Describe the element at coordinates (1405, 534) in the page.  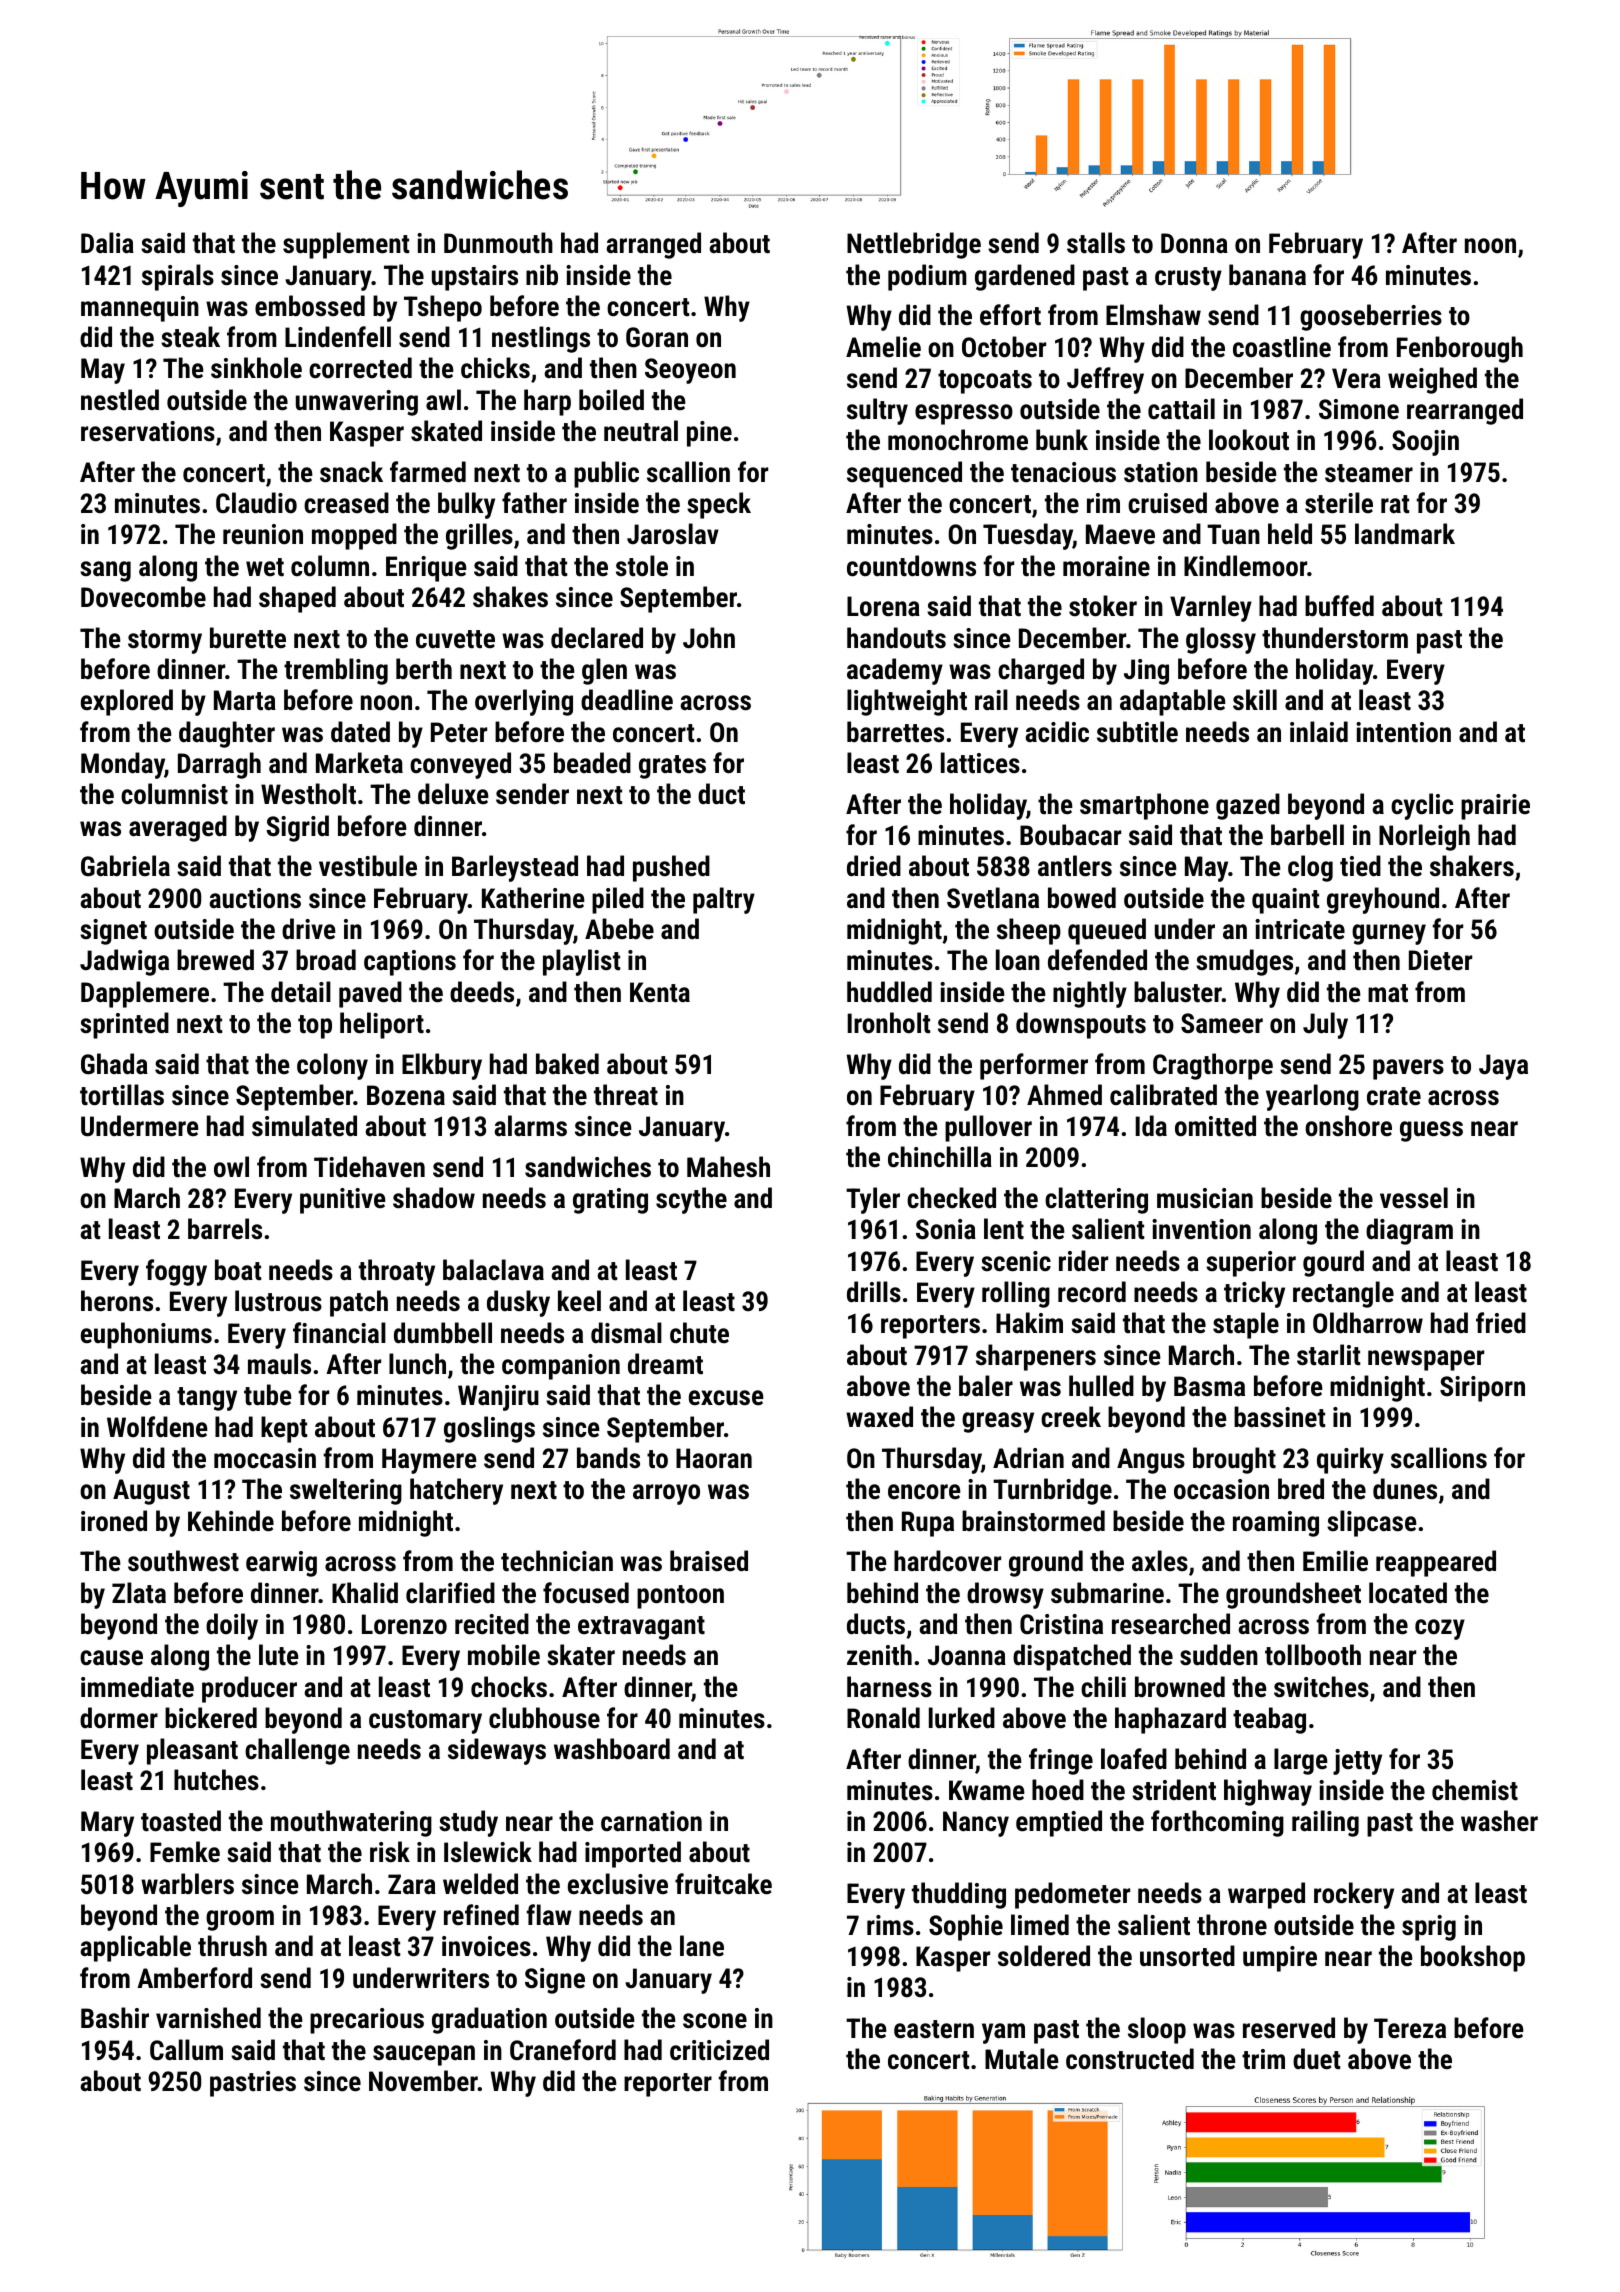
I see `landmark` at that location.
